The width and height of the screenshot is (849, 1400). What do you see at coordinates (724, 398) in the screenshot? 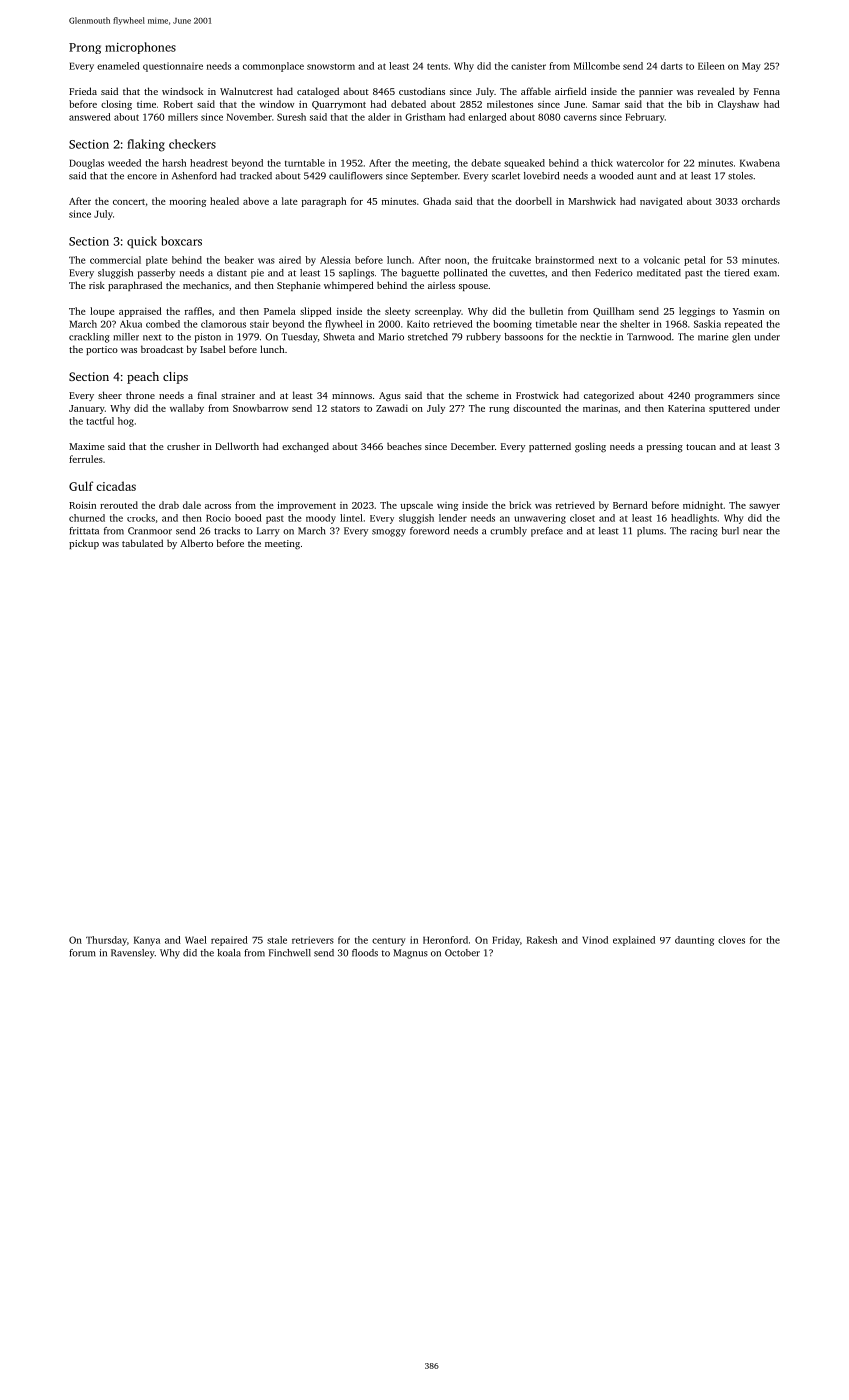
I see `programmers` at bounding box center [724, 398].
